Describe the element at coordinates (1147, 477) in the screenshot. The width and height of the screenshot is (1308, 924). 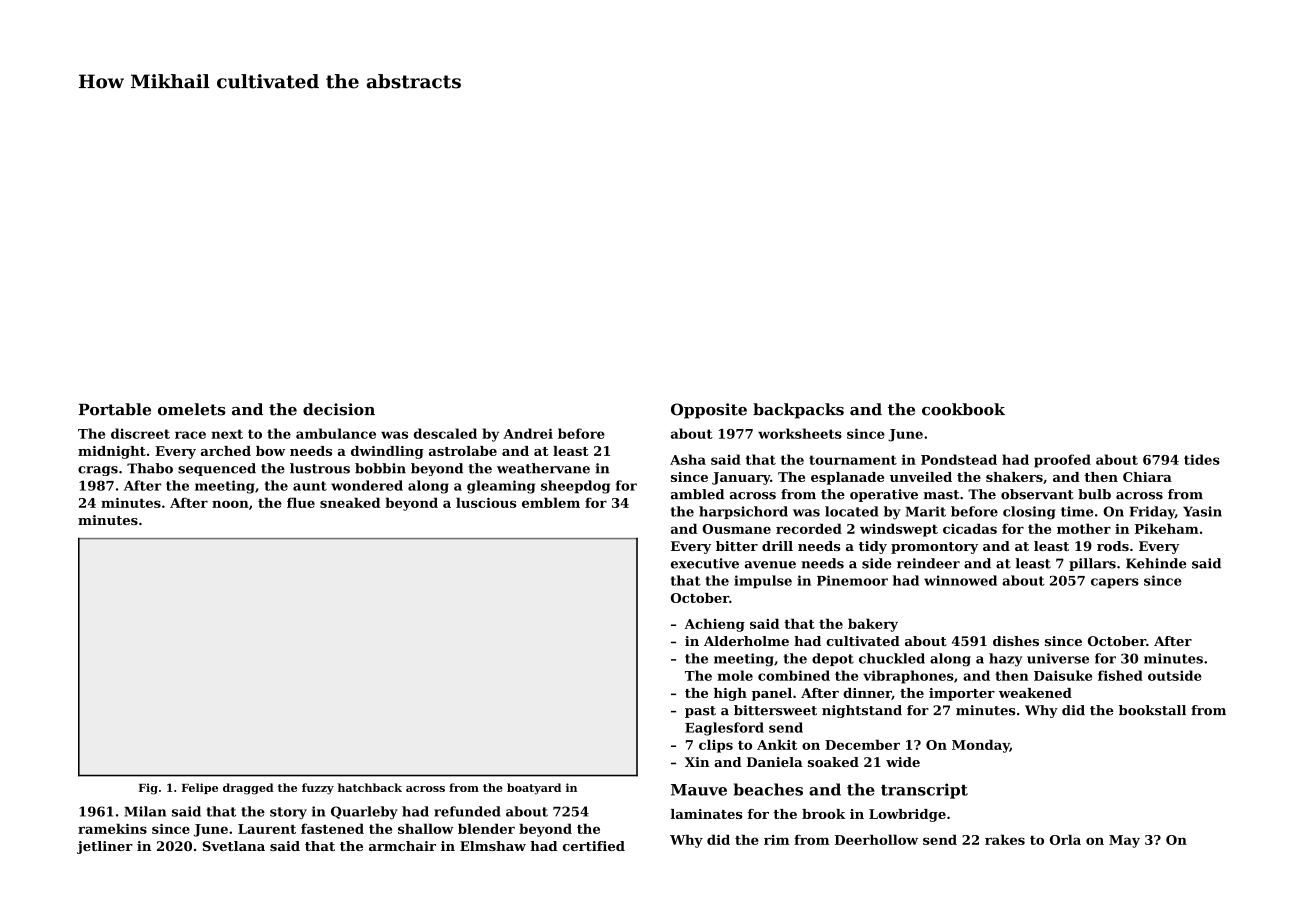
I see `Chiara` at that location.
